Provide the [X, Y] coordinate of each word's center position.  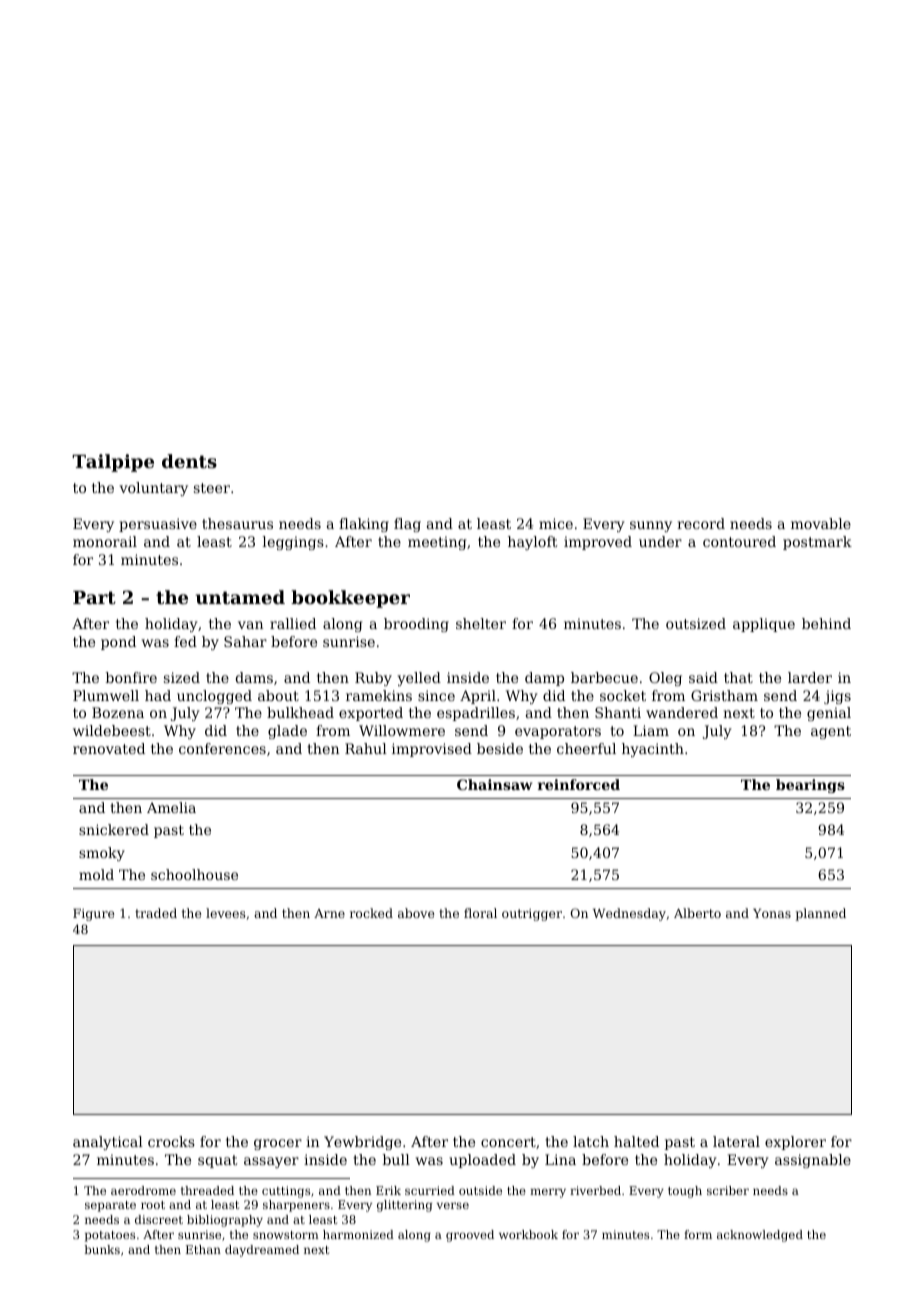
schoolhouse [194, 874]
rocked [371, 913]
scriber [728, 1190]
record [701, 523]
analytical [108, 1143]
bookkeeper [350, 599]
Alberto [697, 913]
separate [110, 1206]
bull [396, 1159]
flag [407, 525]
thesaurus [237, 523]
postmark [817, 543]
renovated [109, 748]
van [251, 625]
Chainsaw [494, 784]
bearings [810, 786]
